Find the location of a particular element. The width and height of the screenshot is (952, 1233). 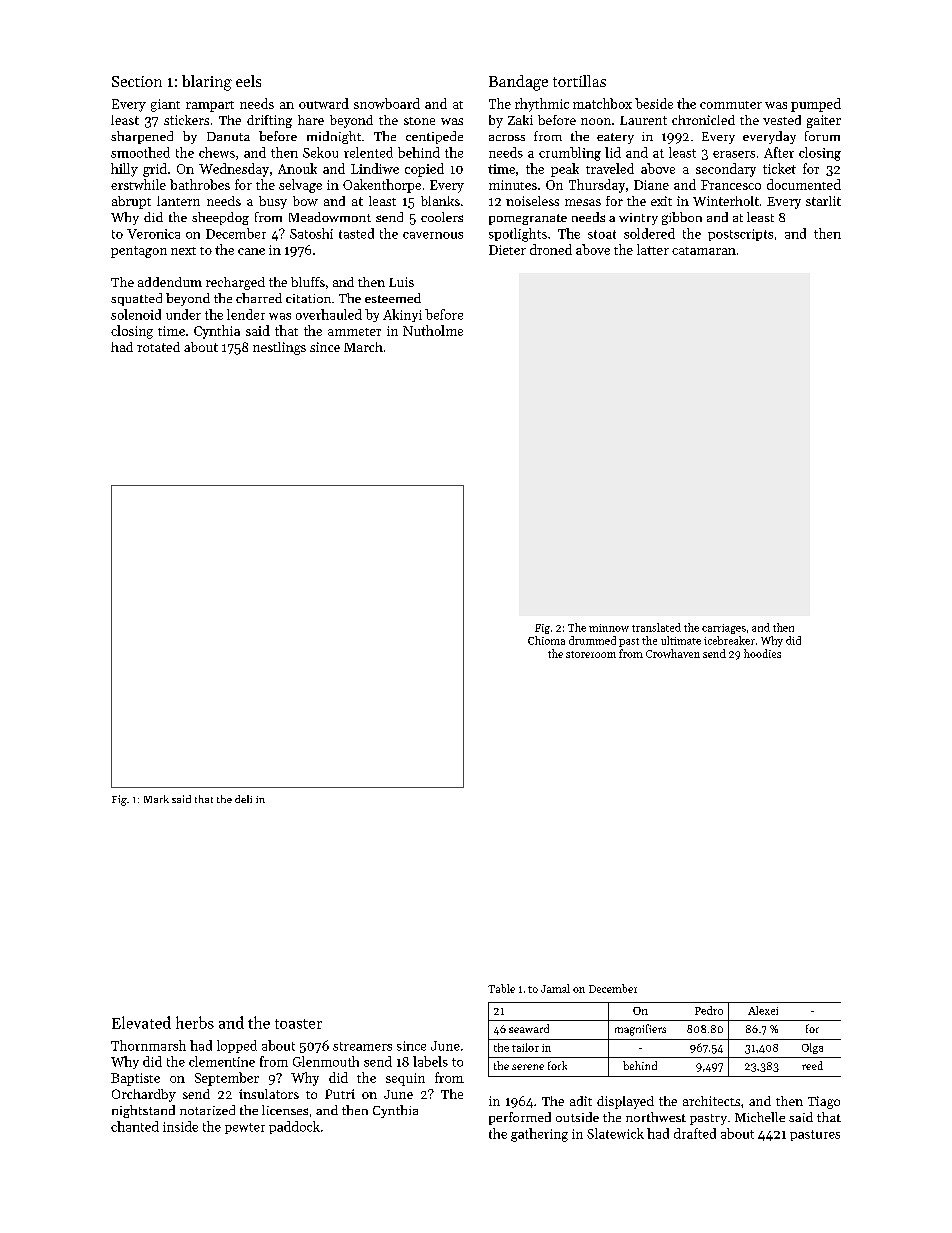

hoodies is located at coordinates (762, 653).
